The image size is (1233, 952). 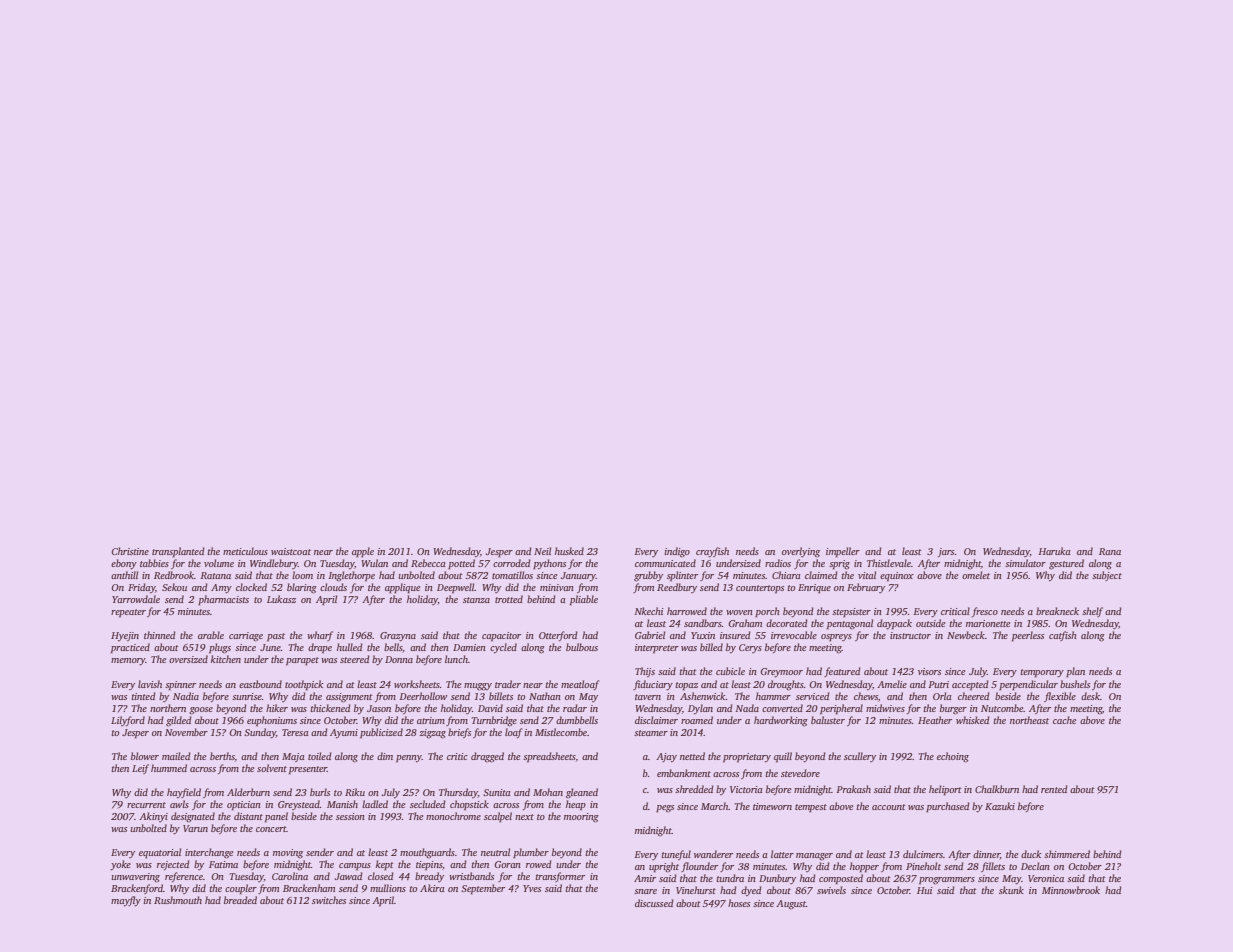 What do you see at coordinates (801, 552) in the image?
I see `overlying` at bounding box center [801, 552].
